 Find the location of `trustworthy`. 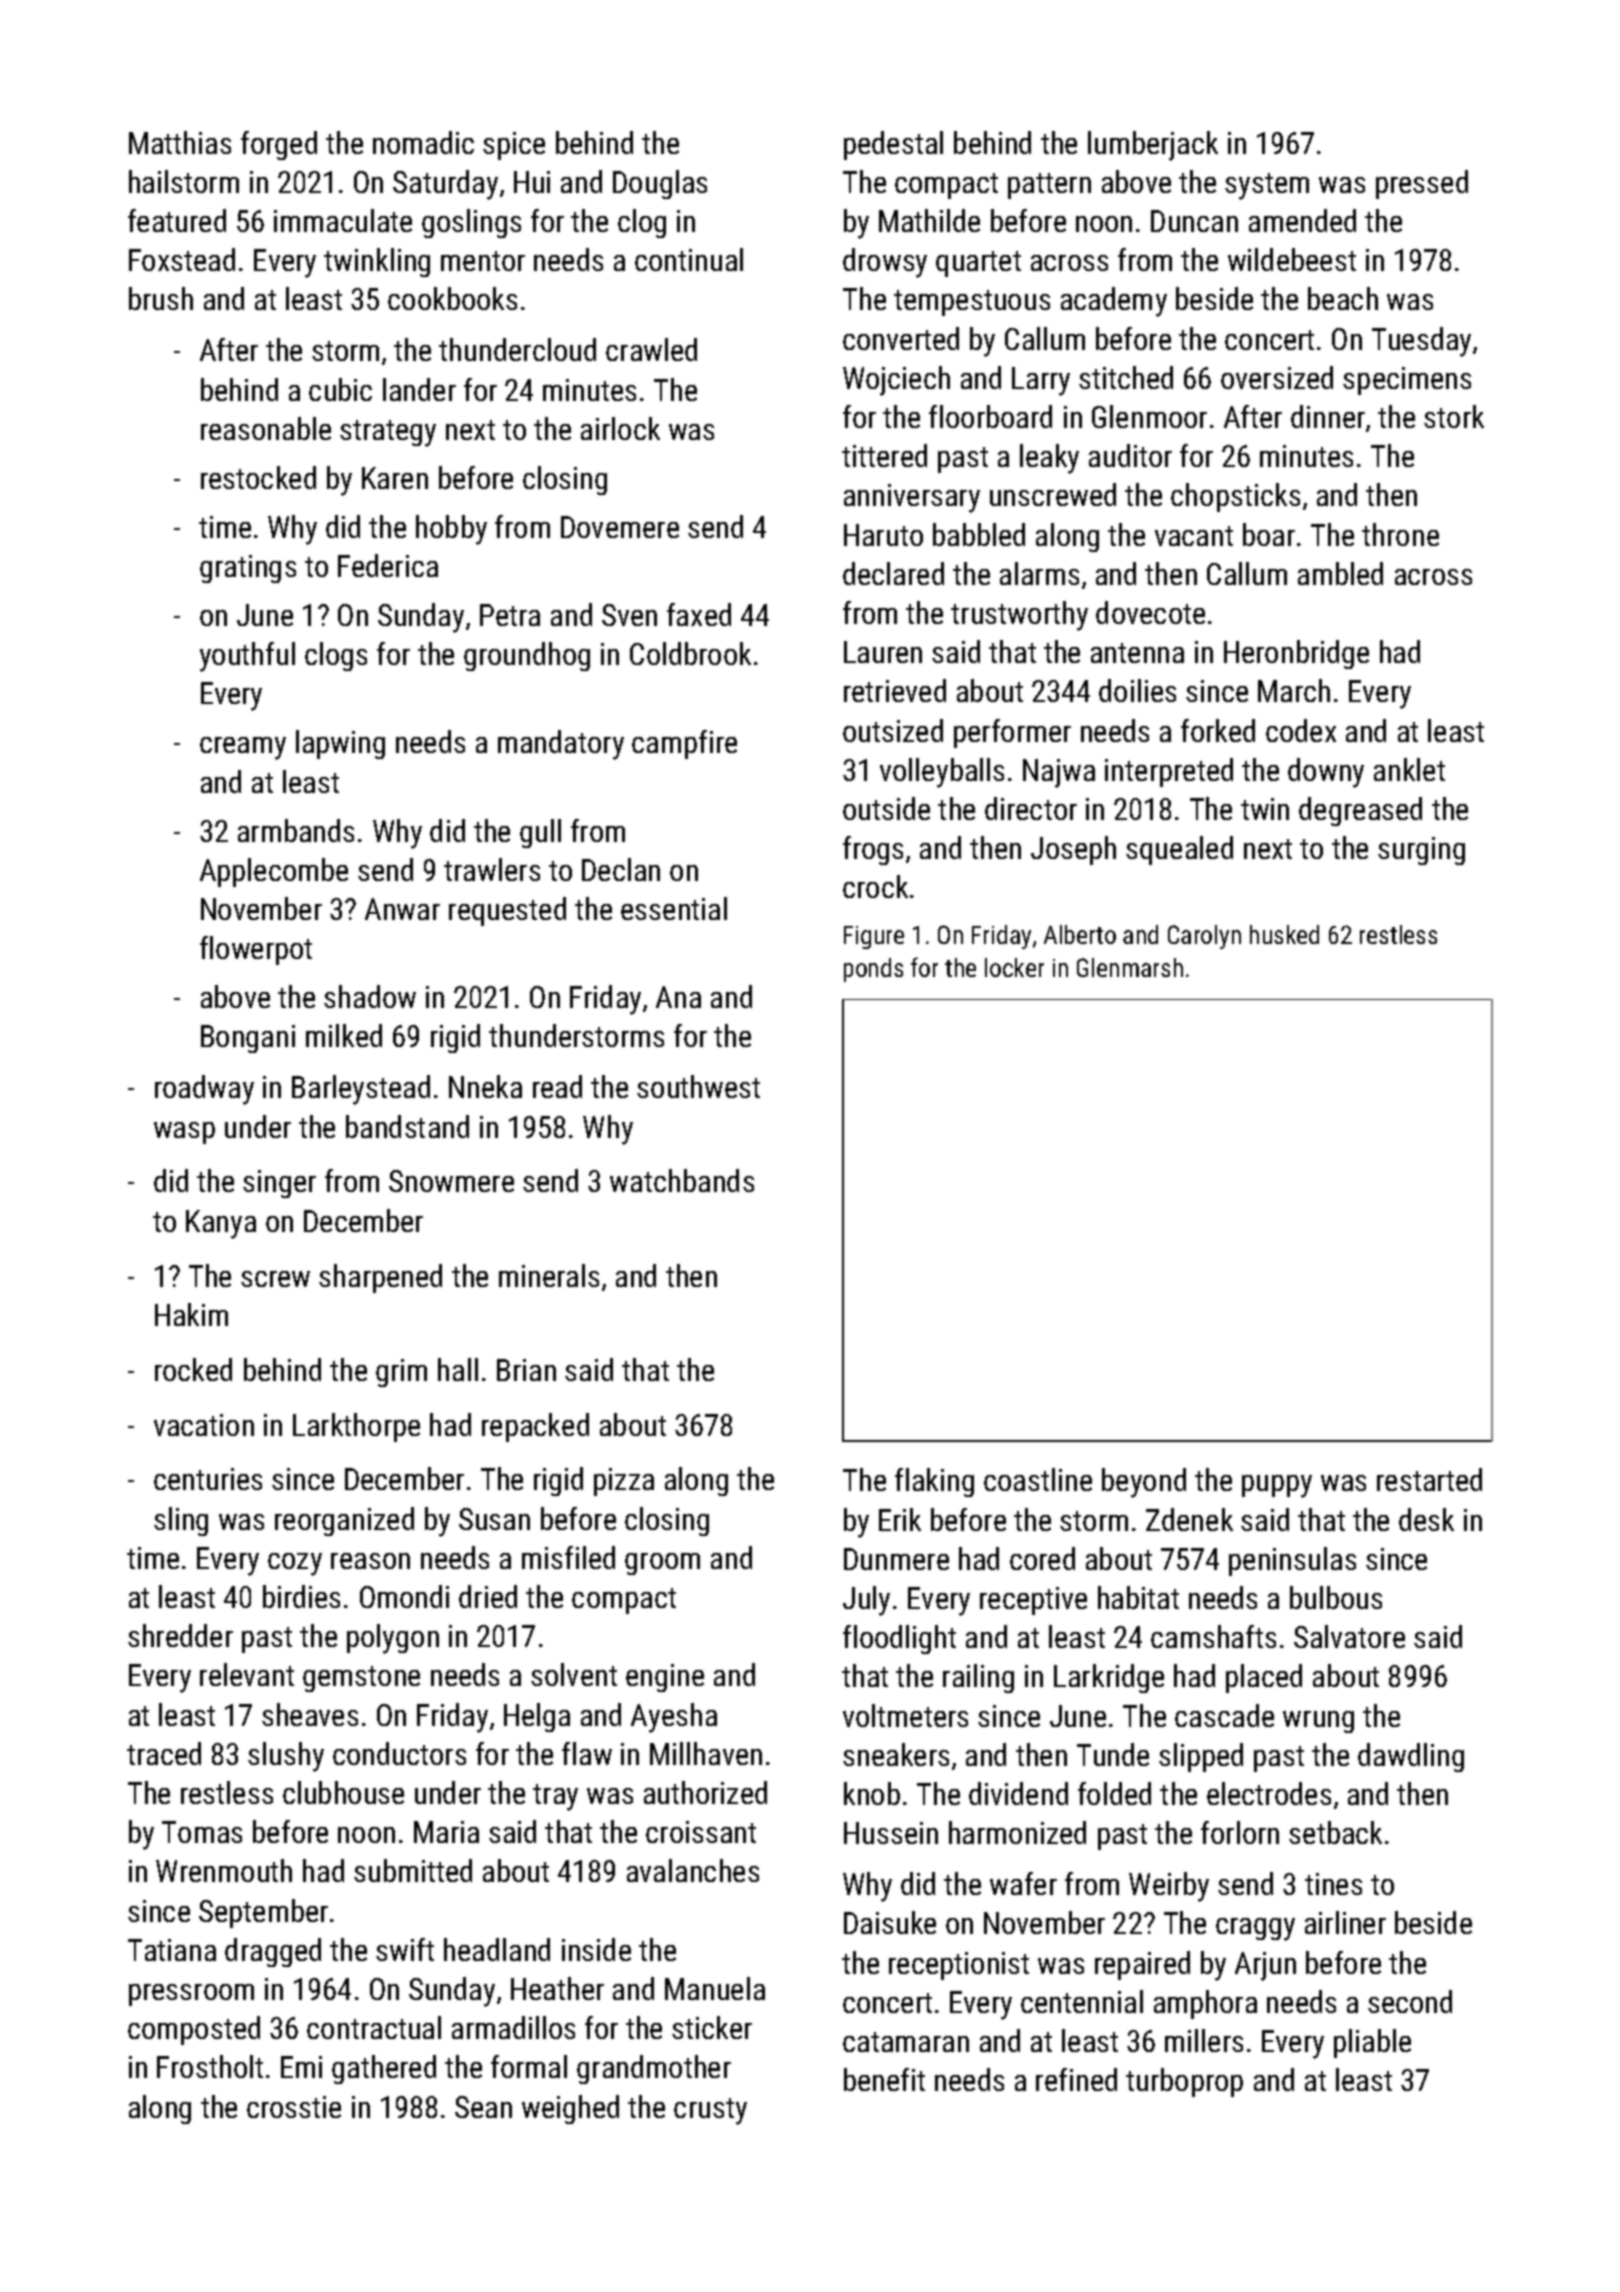

trustworthy is located at coordinates (1019, 616).
